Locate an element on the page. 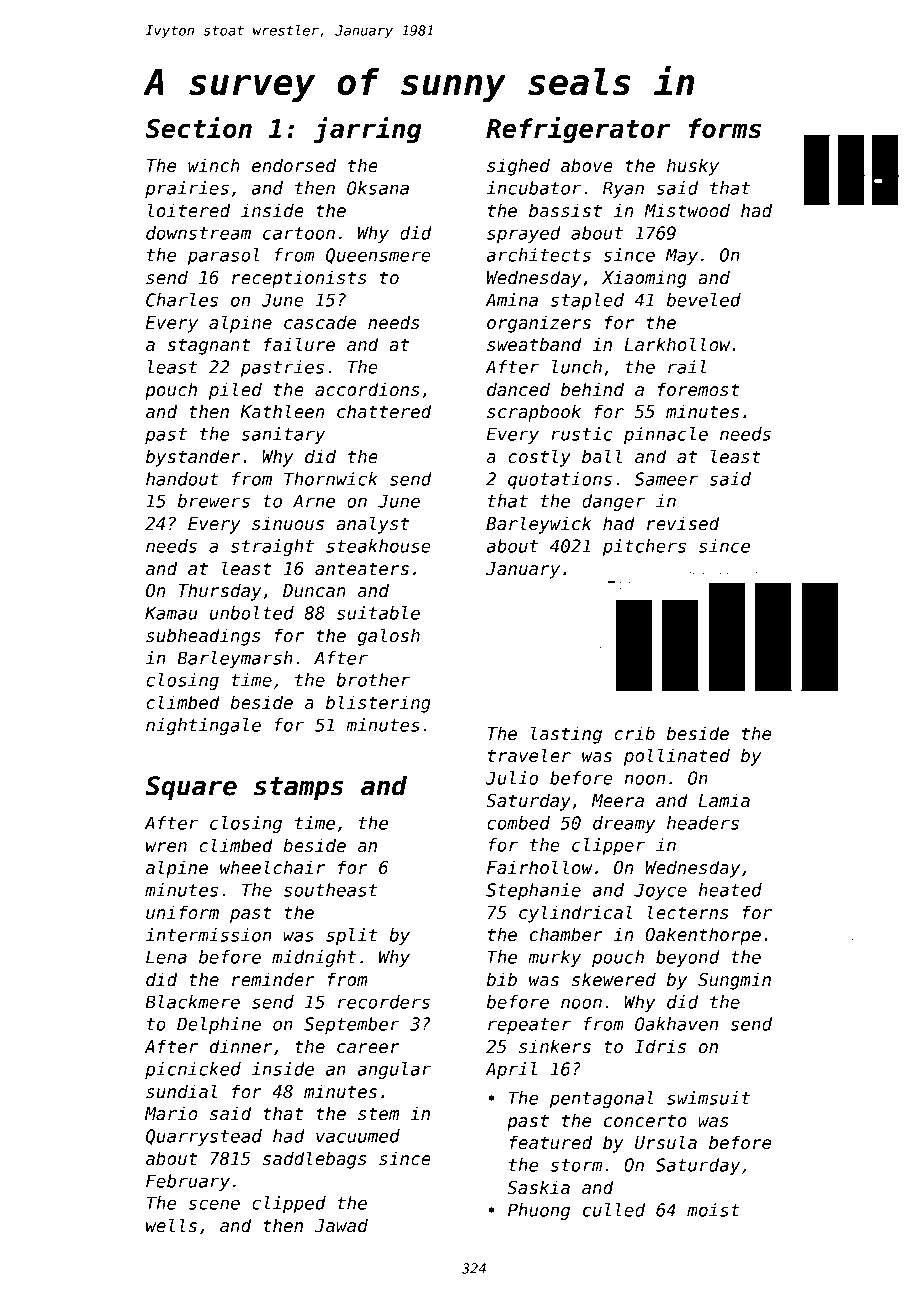  Section is located at coordinates (198, 128).
